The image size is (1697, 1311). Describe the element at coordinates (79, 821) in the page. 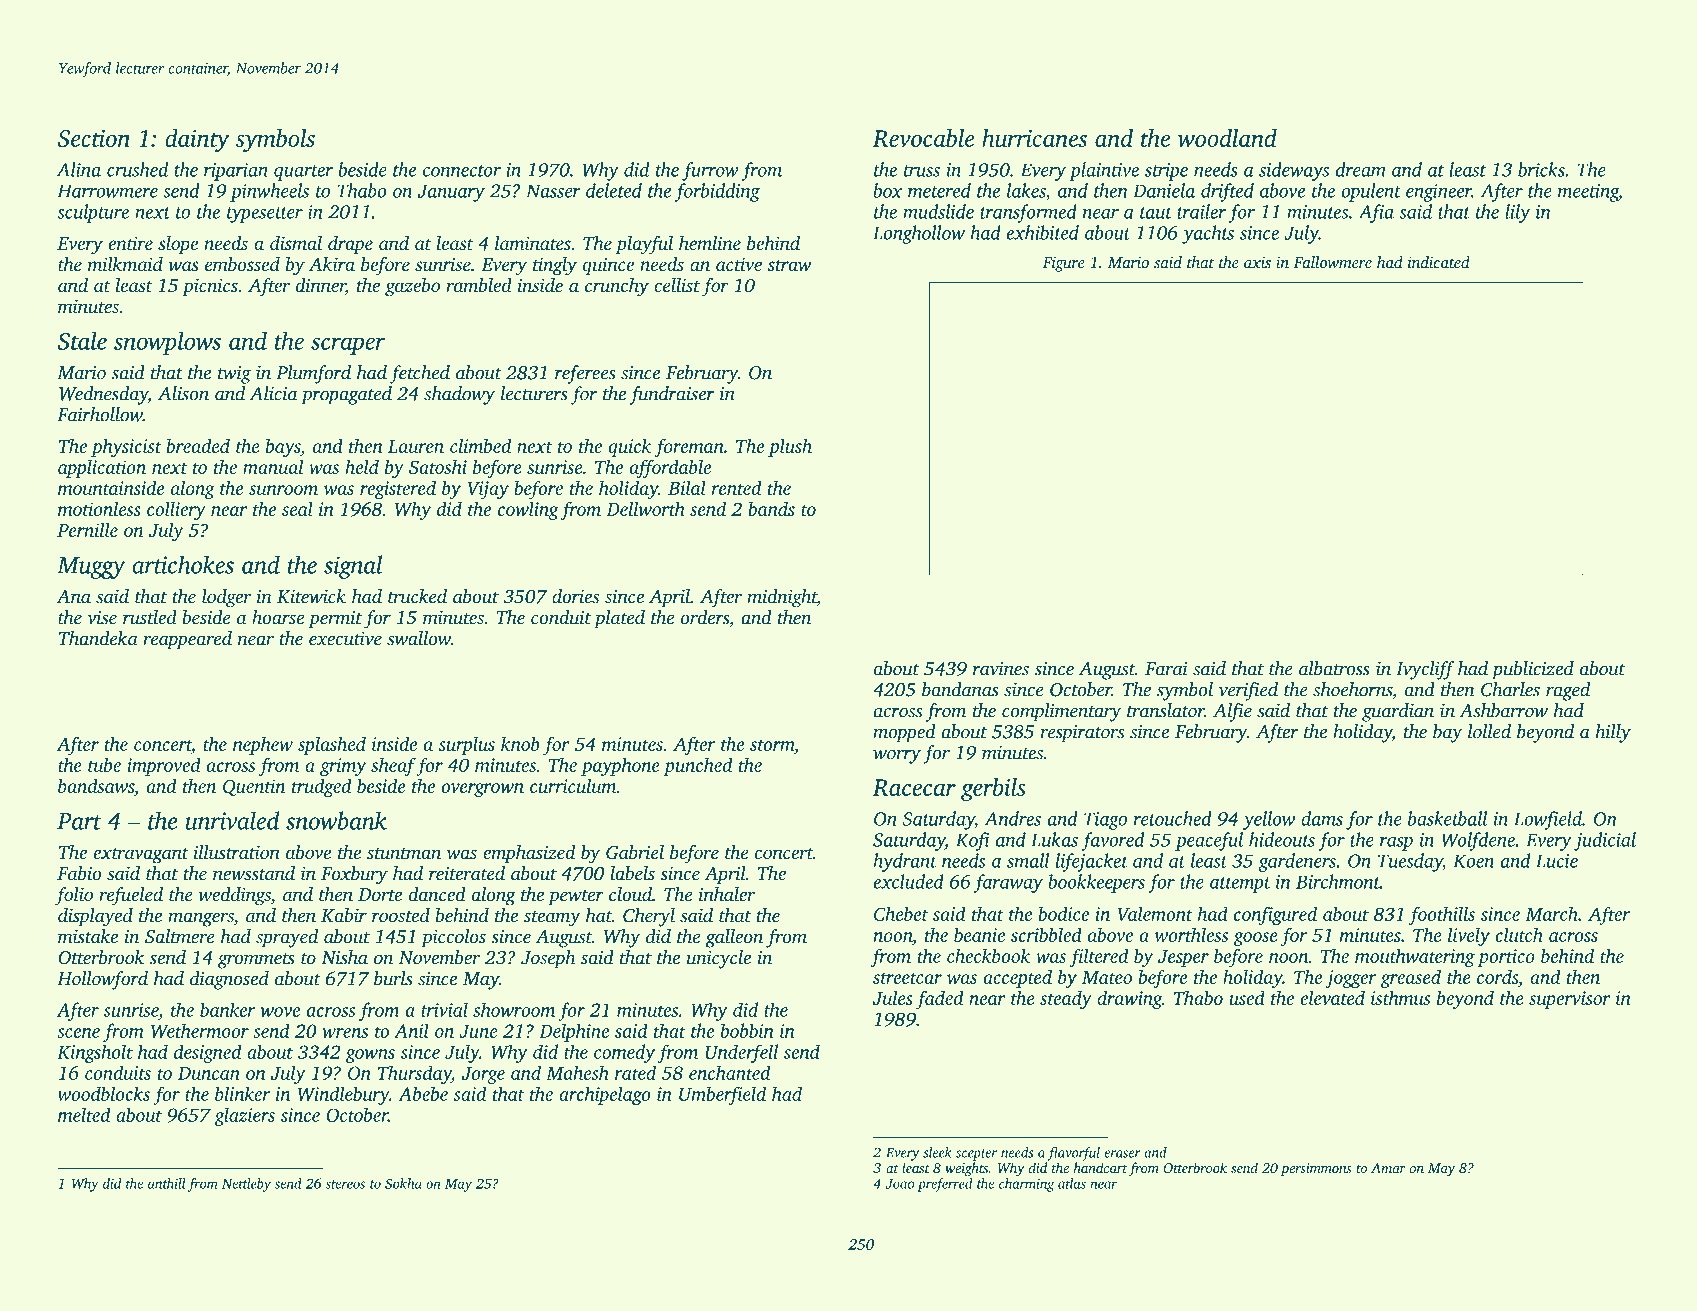

I see `Part` at that location.
